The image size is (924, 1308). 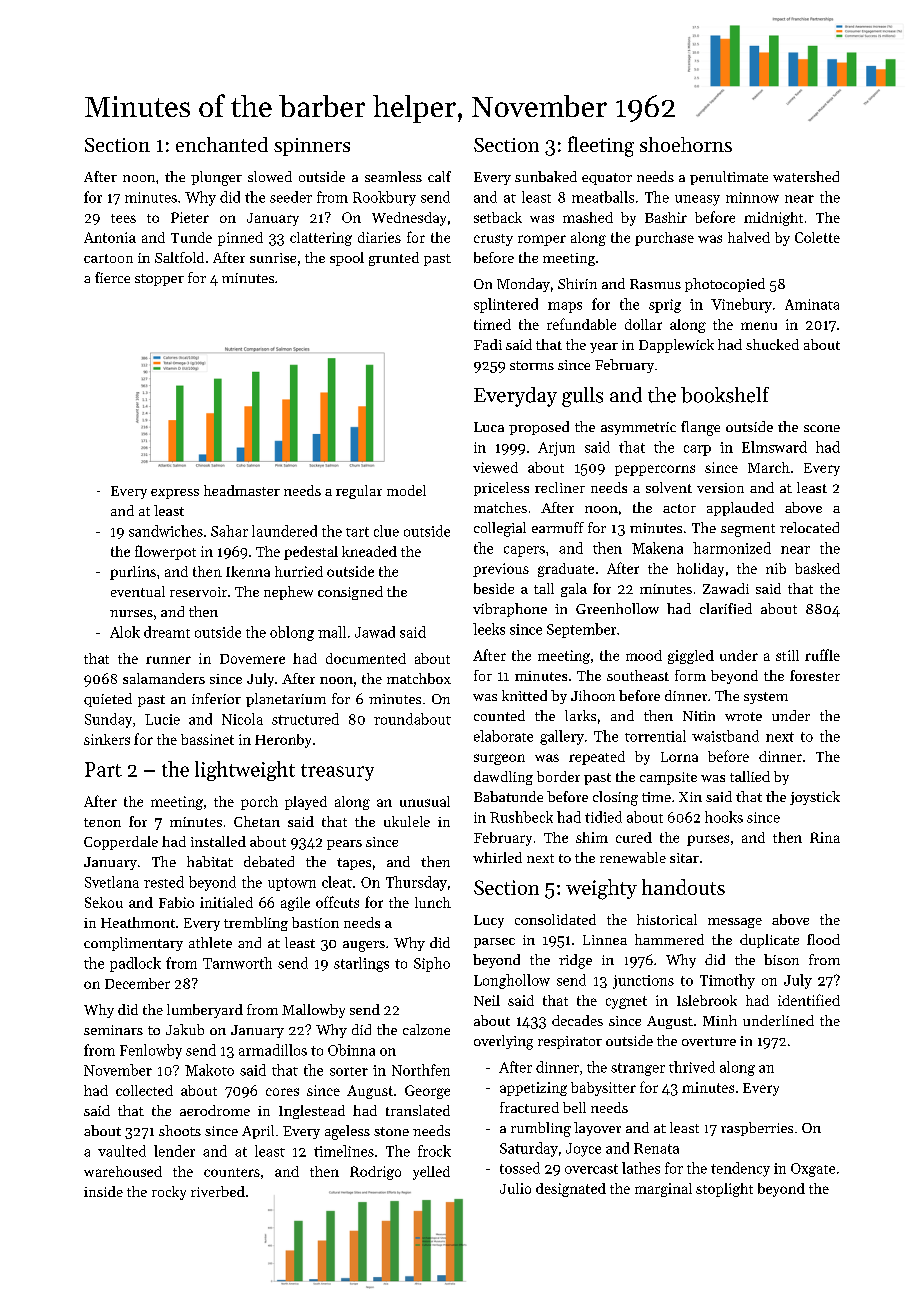 I want to click on Julio, so click(x=515, y=1188).
